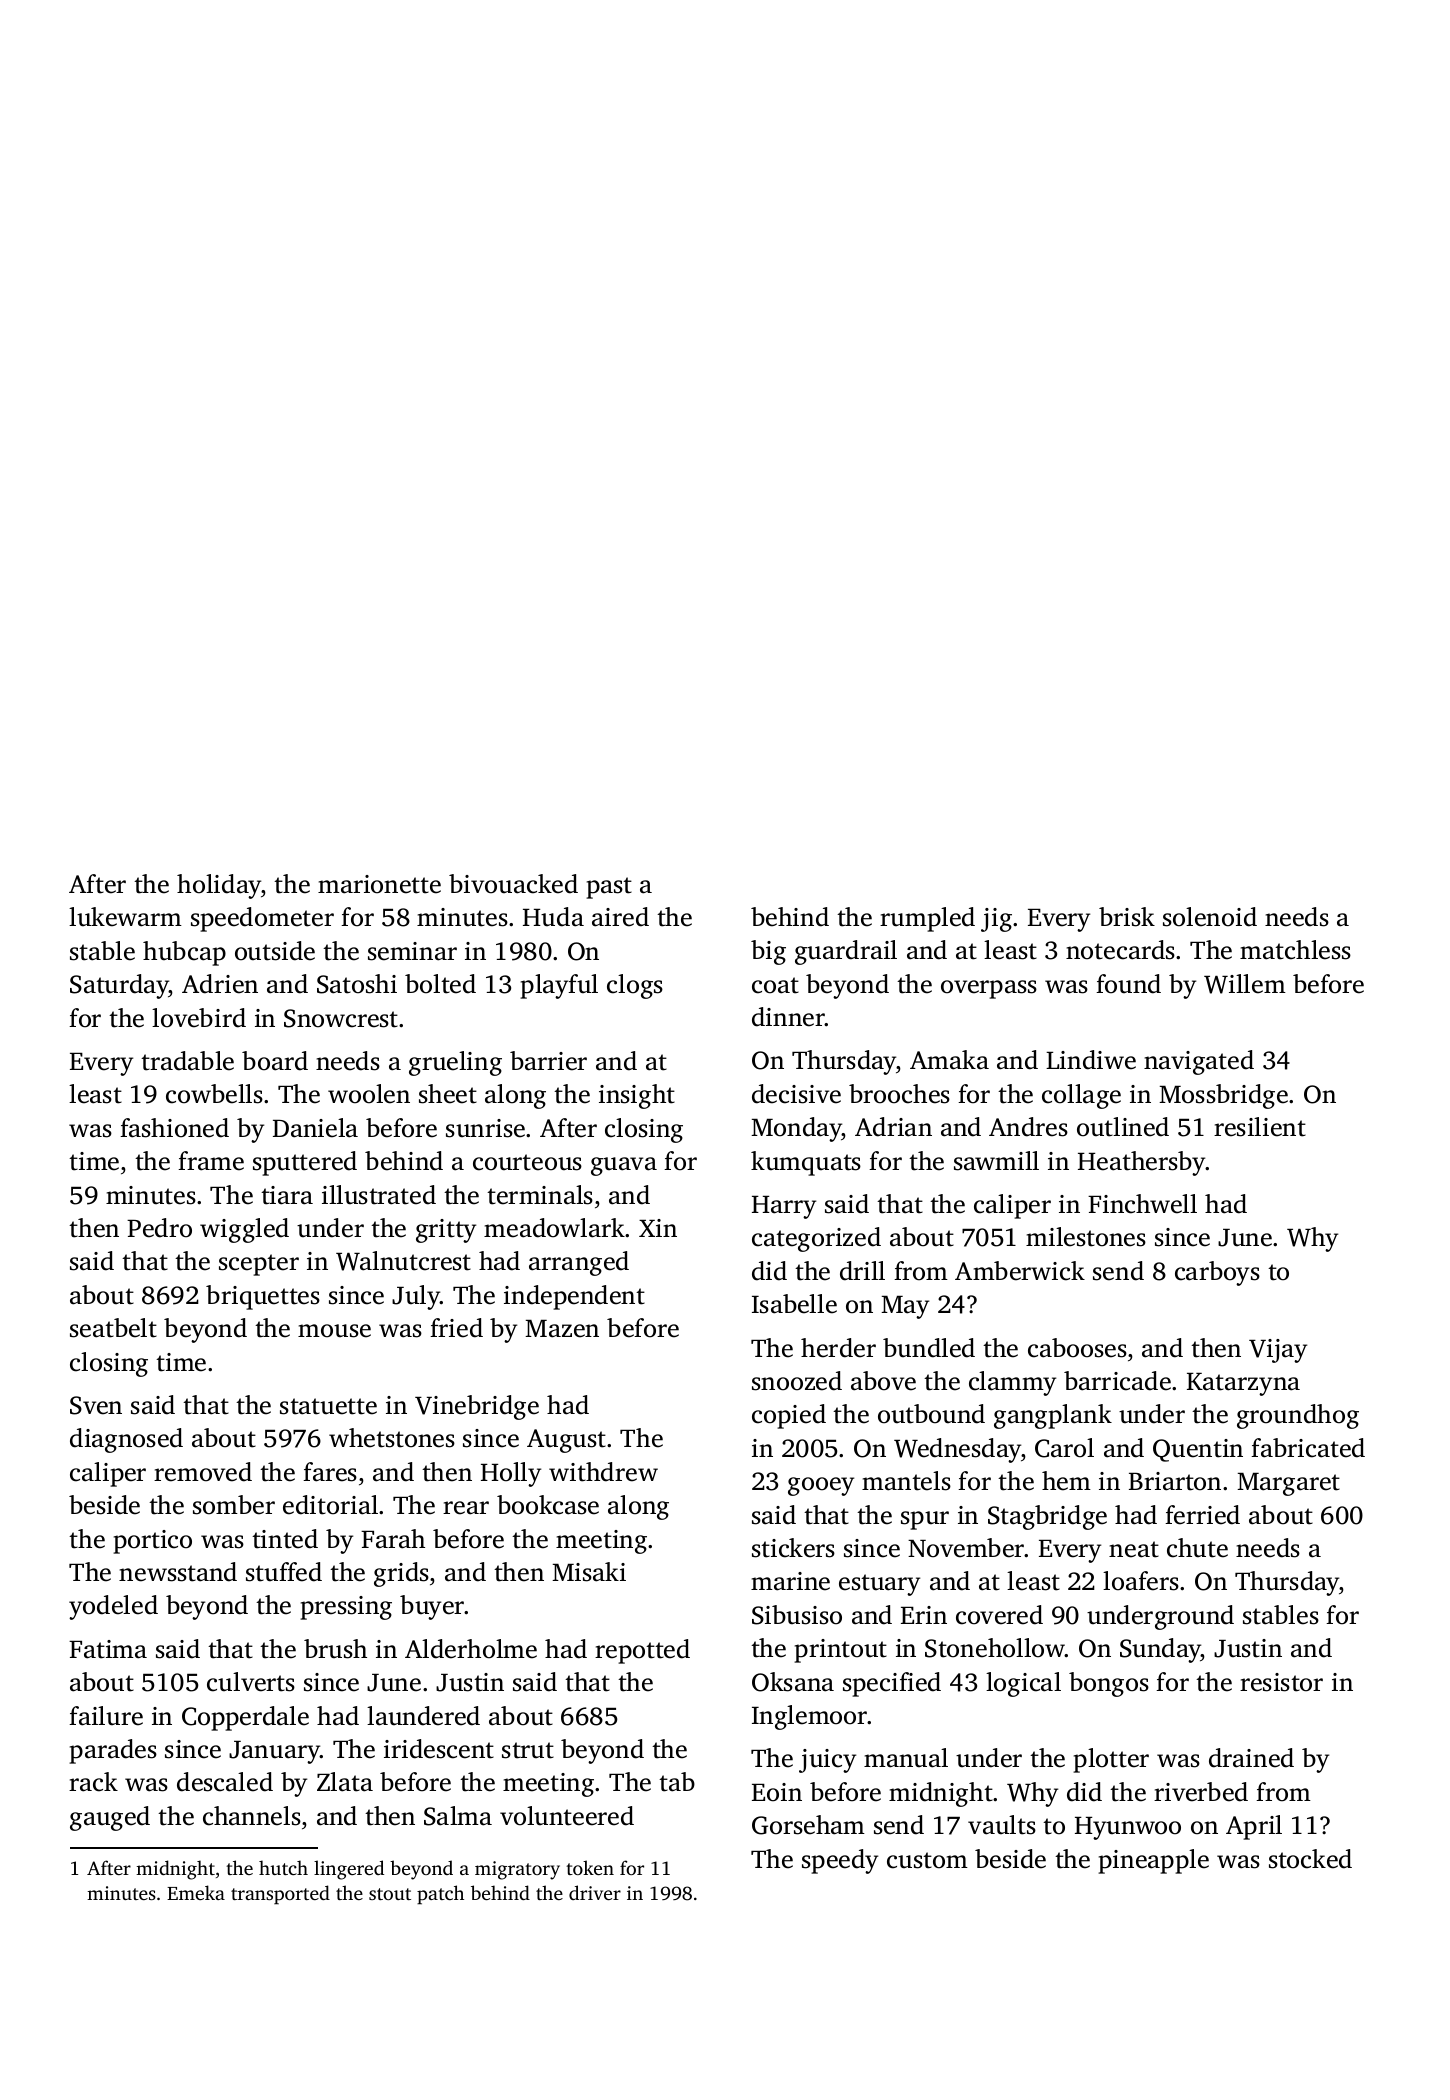  What do you see at coordinates (196, 1892) in the screenshot?
I see `Emeka` at bounding box center [196, 1892].
